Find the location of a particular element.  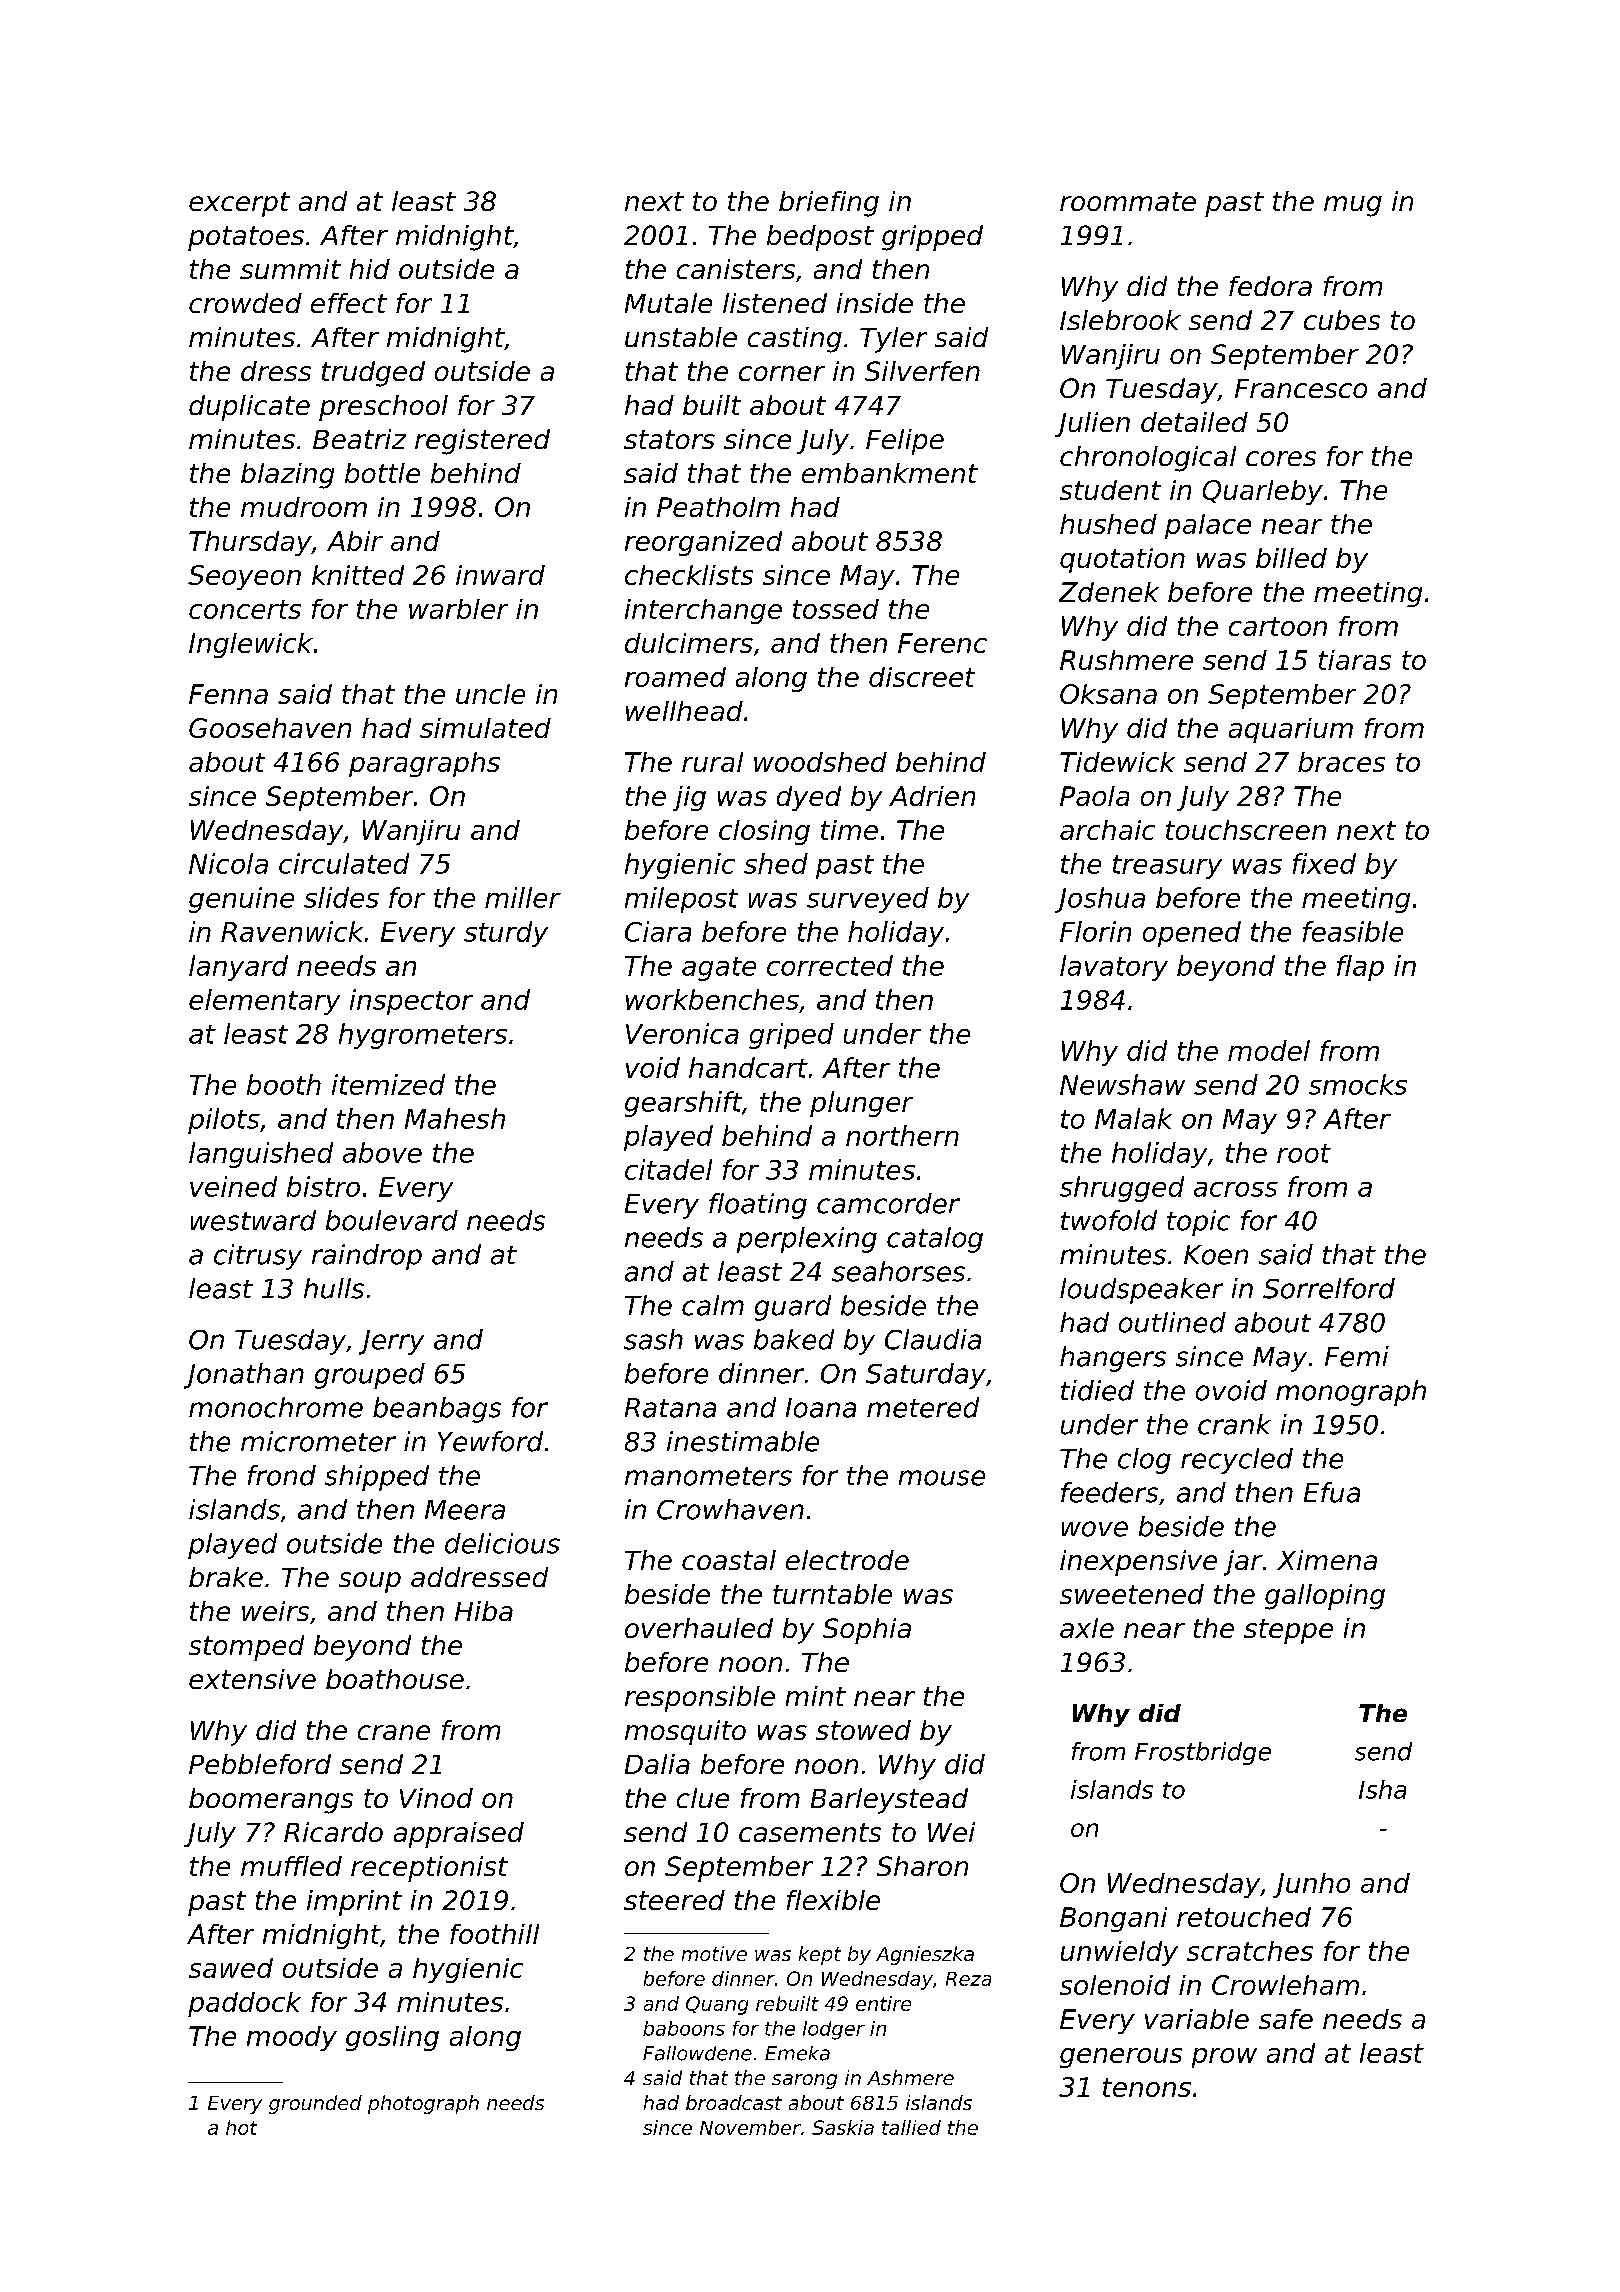

crowded is located at coordinates (245, 303).
